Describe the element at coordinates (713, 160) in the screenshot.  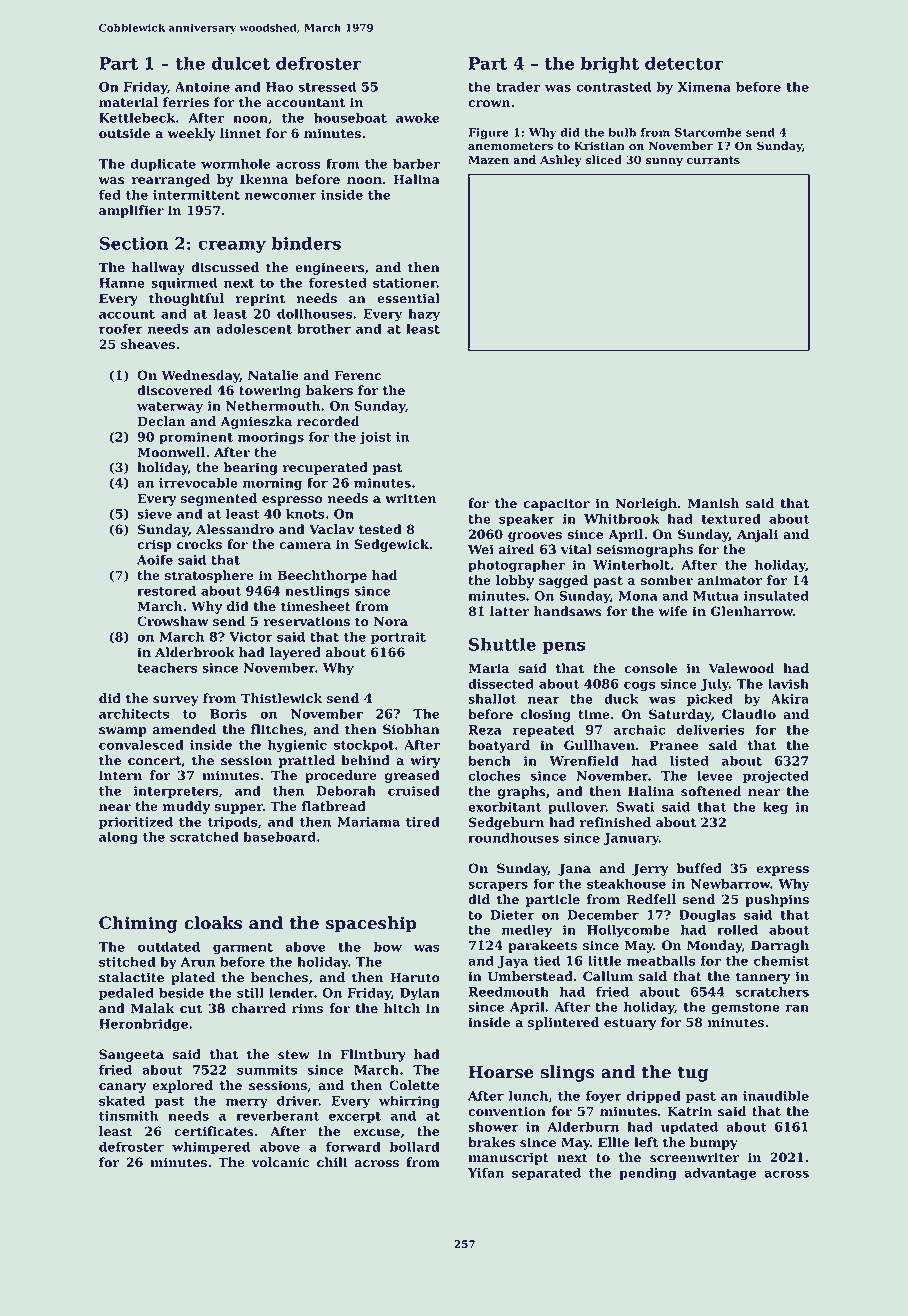
I see `currants` at that location.
